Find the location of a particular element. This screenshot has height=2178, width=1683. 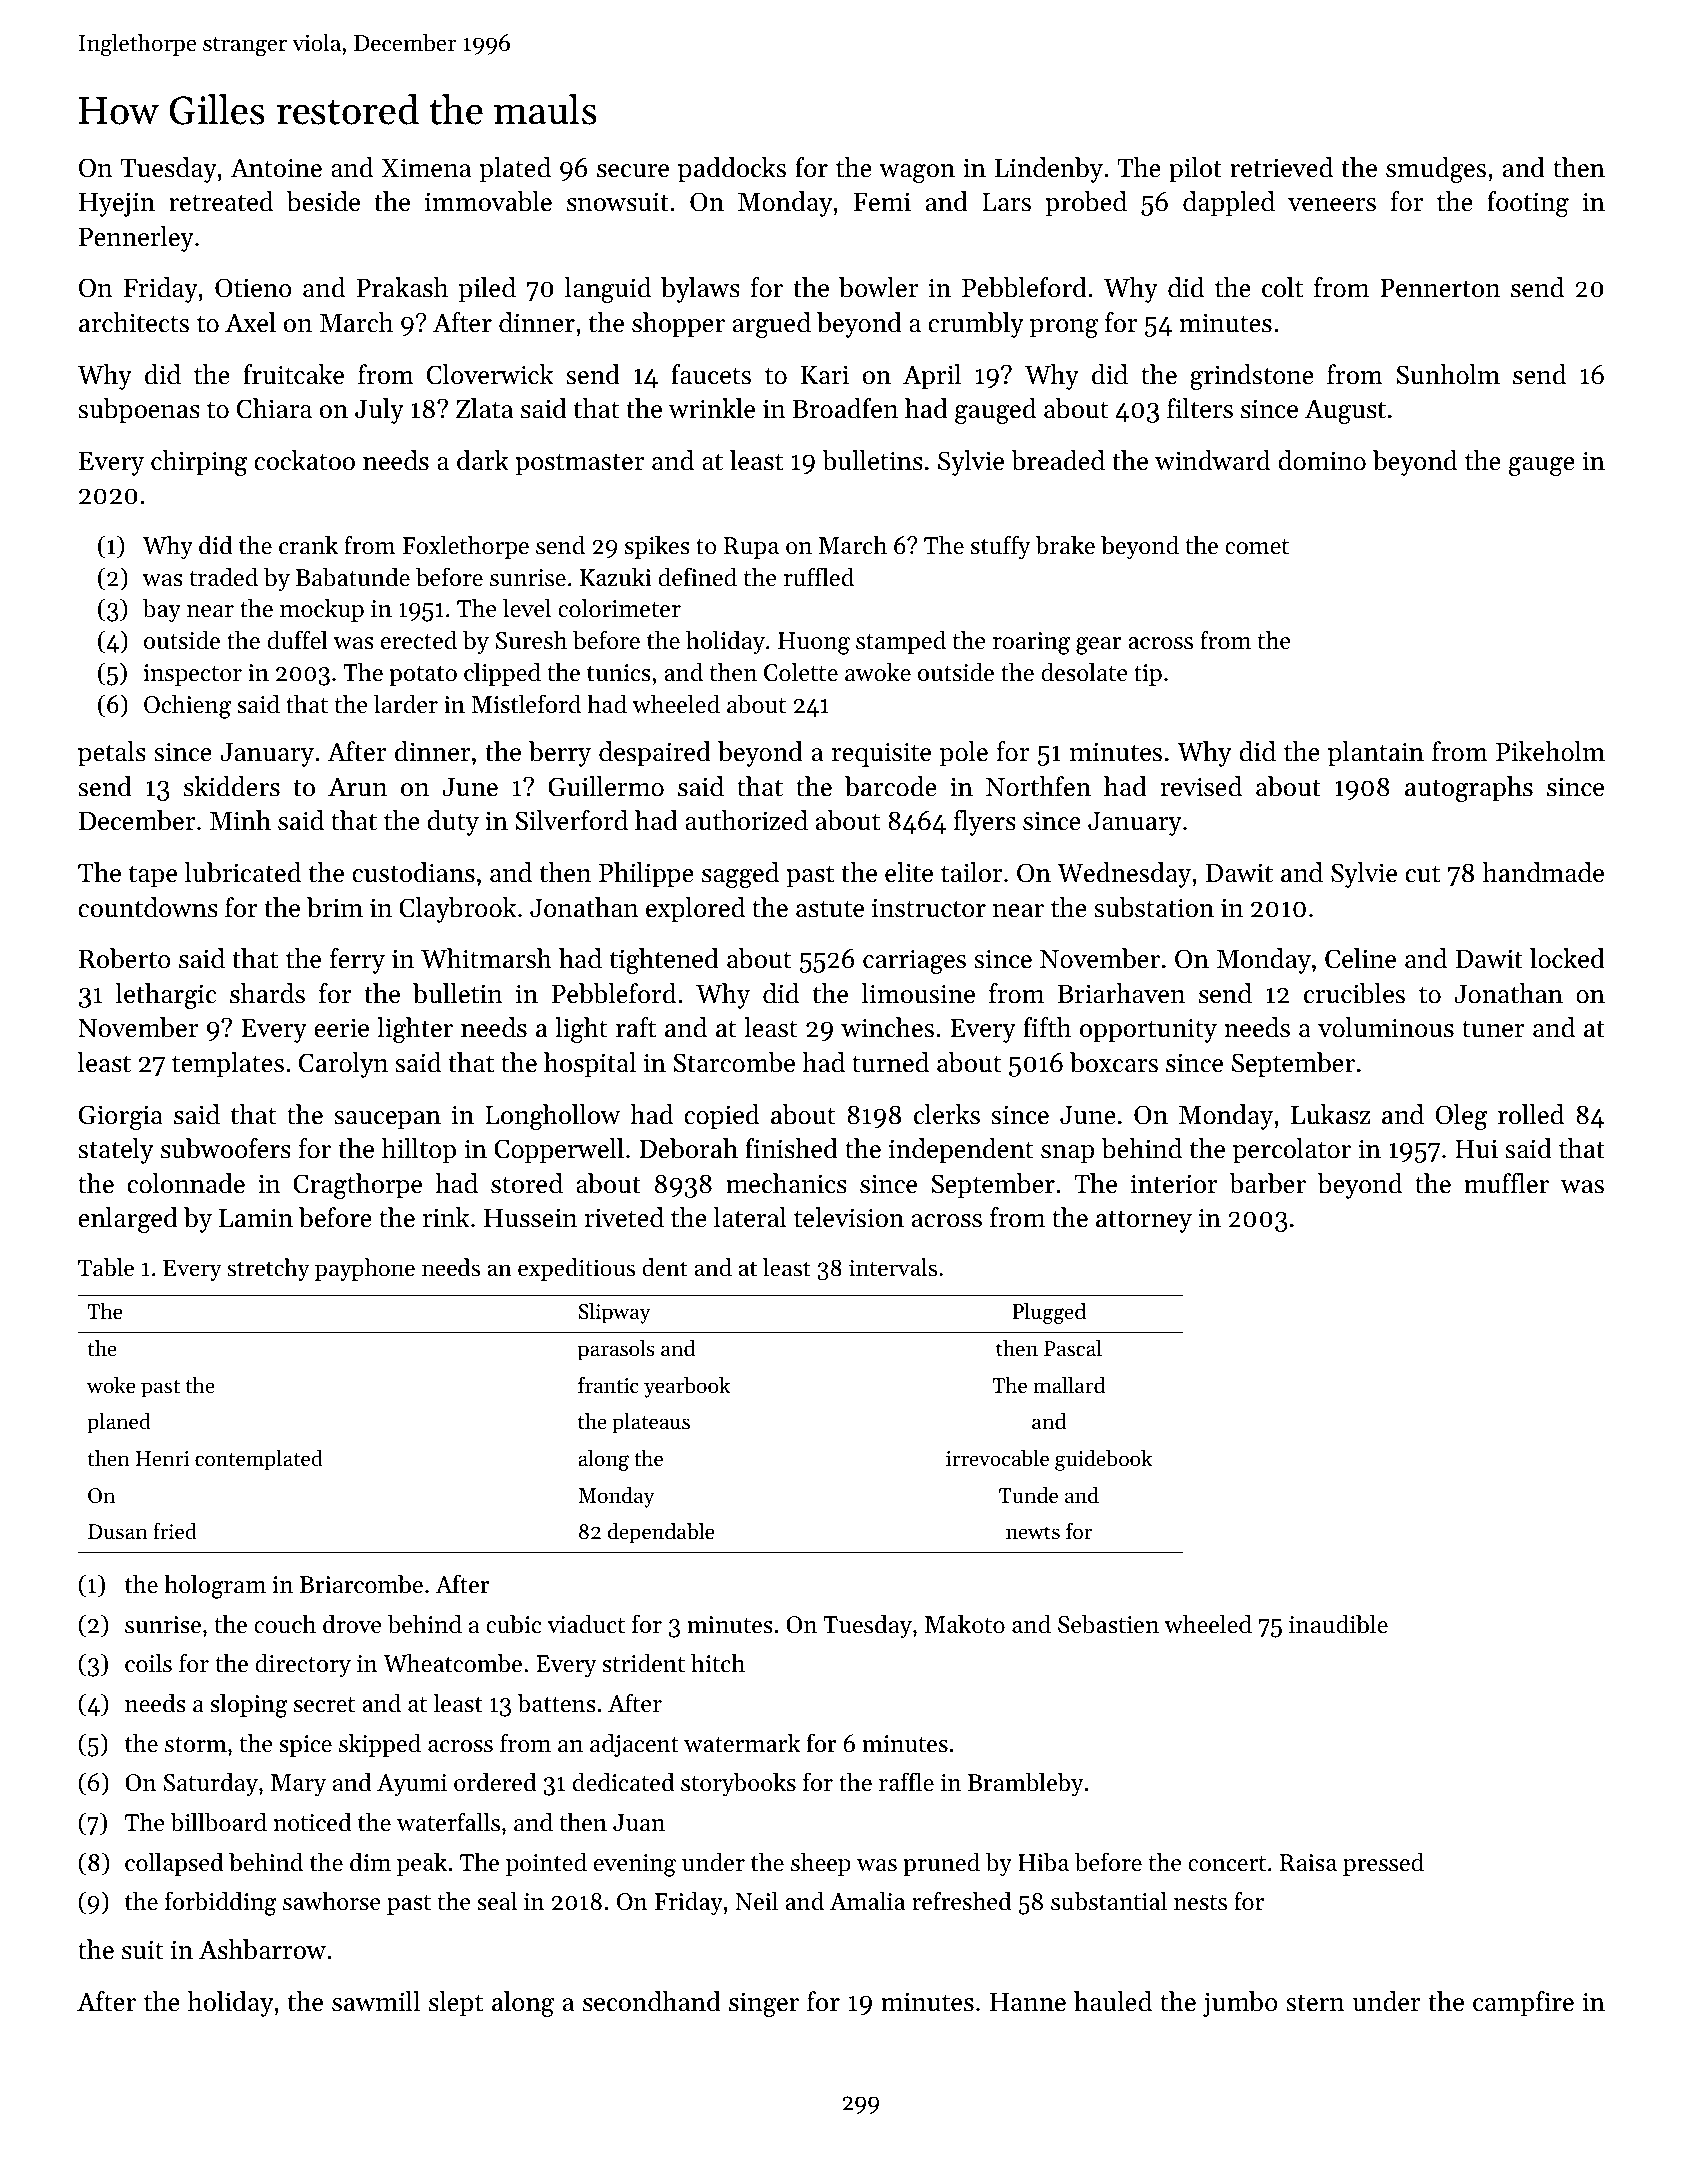

snap is located at coordinates (1067, 1154).
